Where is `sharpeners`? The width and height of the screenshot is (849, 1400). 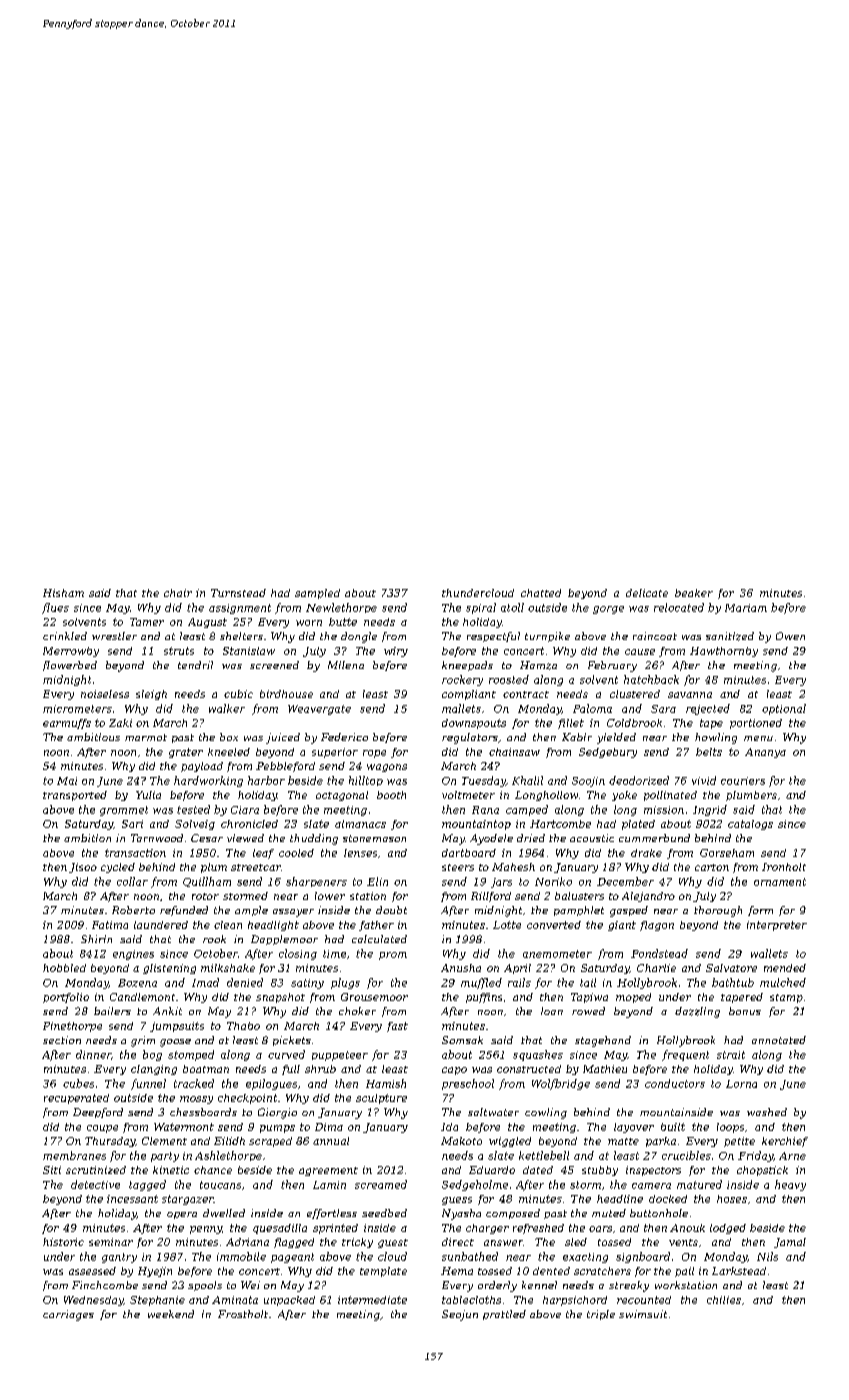 sharpeners is located at coordinates (316, 882).
